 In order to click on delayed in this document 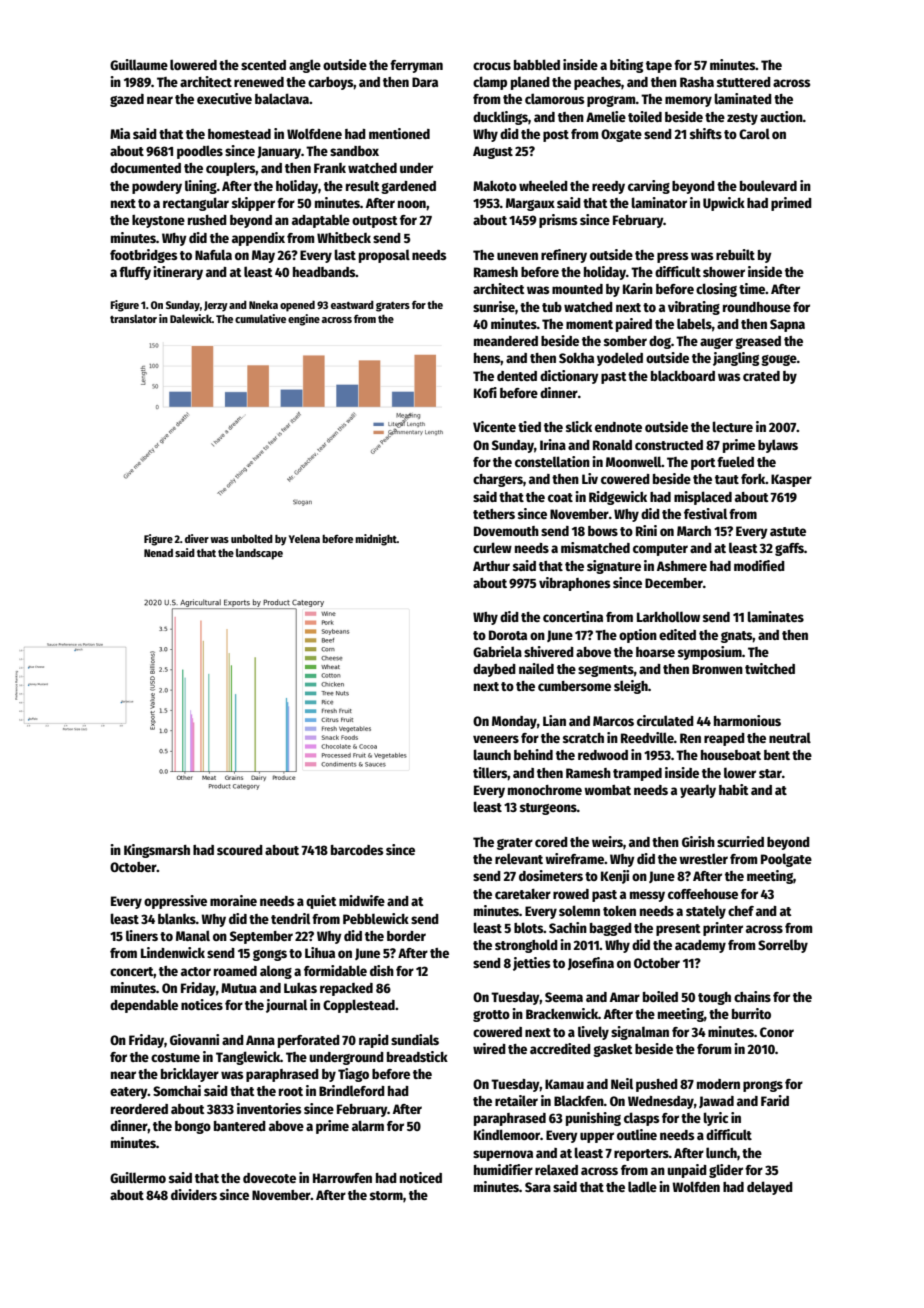, I will do `click(770, 1188)`.
